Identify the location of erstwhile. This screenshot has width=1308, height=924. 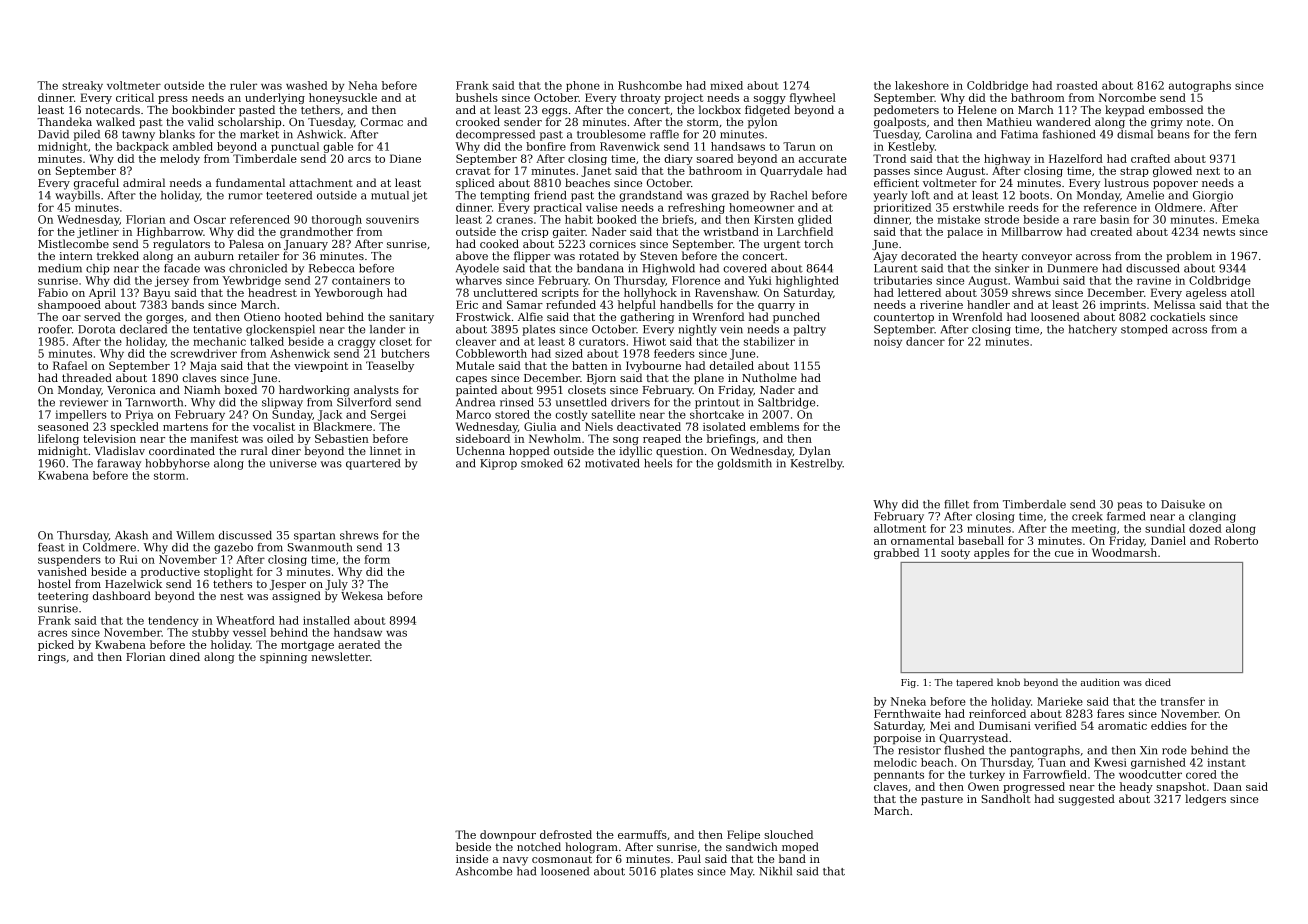
(978, 207).
